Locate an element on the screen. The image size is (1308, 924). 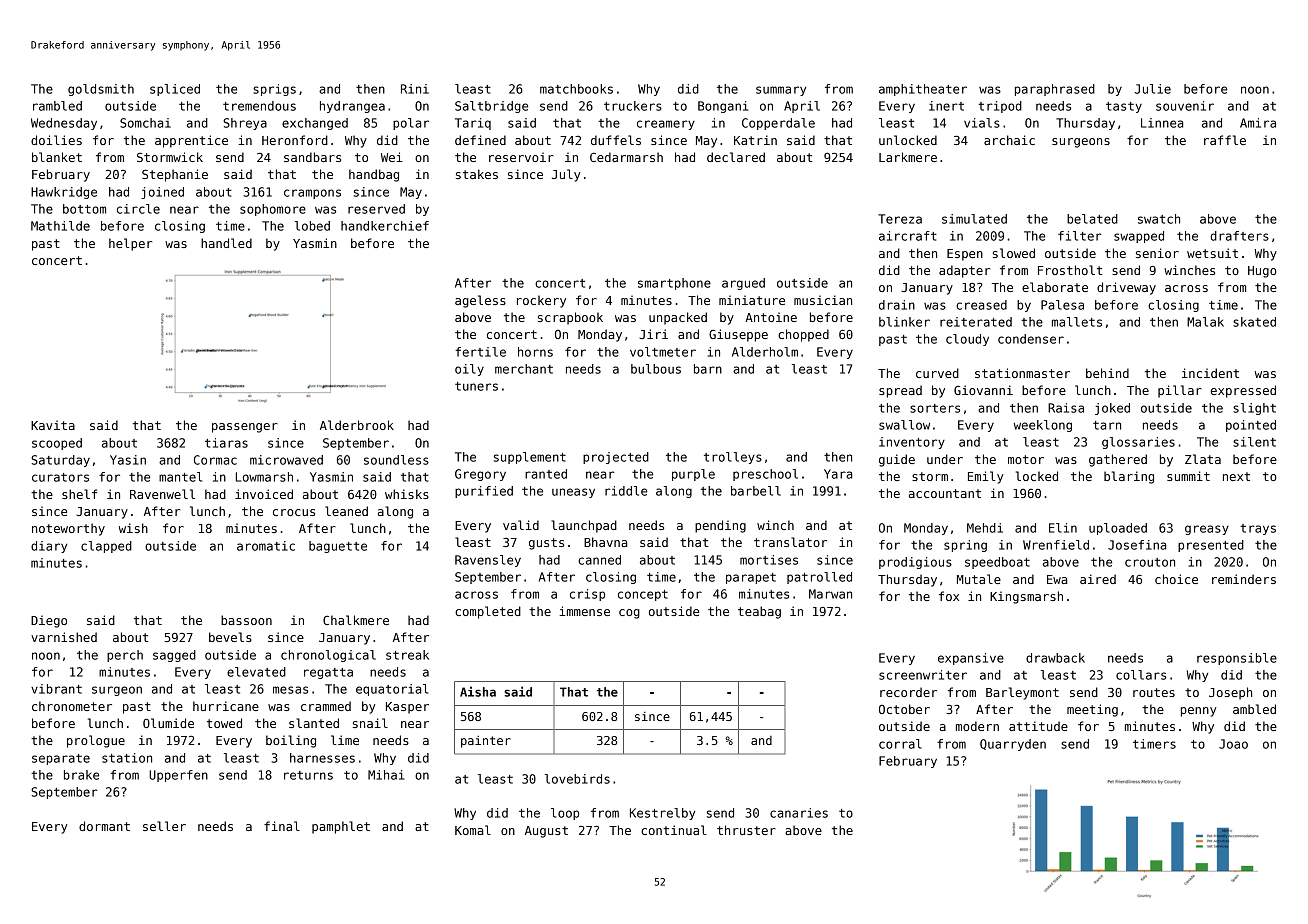
paraphrased is located at coordinates (1055, 90).
